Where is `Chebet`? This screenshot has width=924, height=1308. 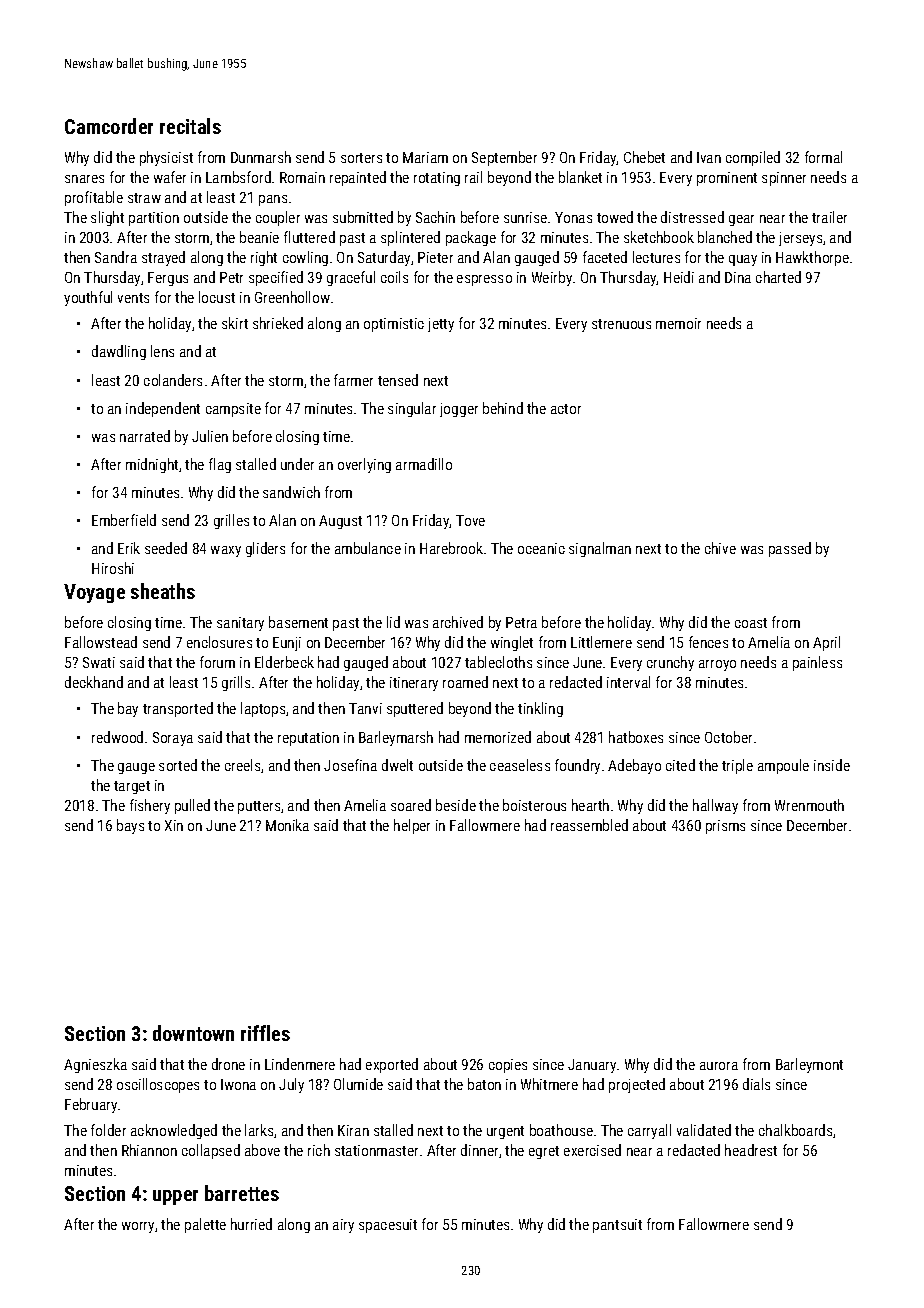 Chebet is located at coordinates (644, 157).
